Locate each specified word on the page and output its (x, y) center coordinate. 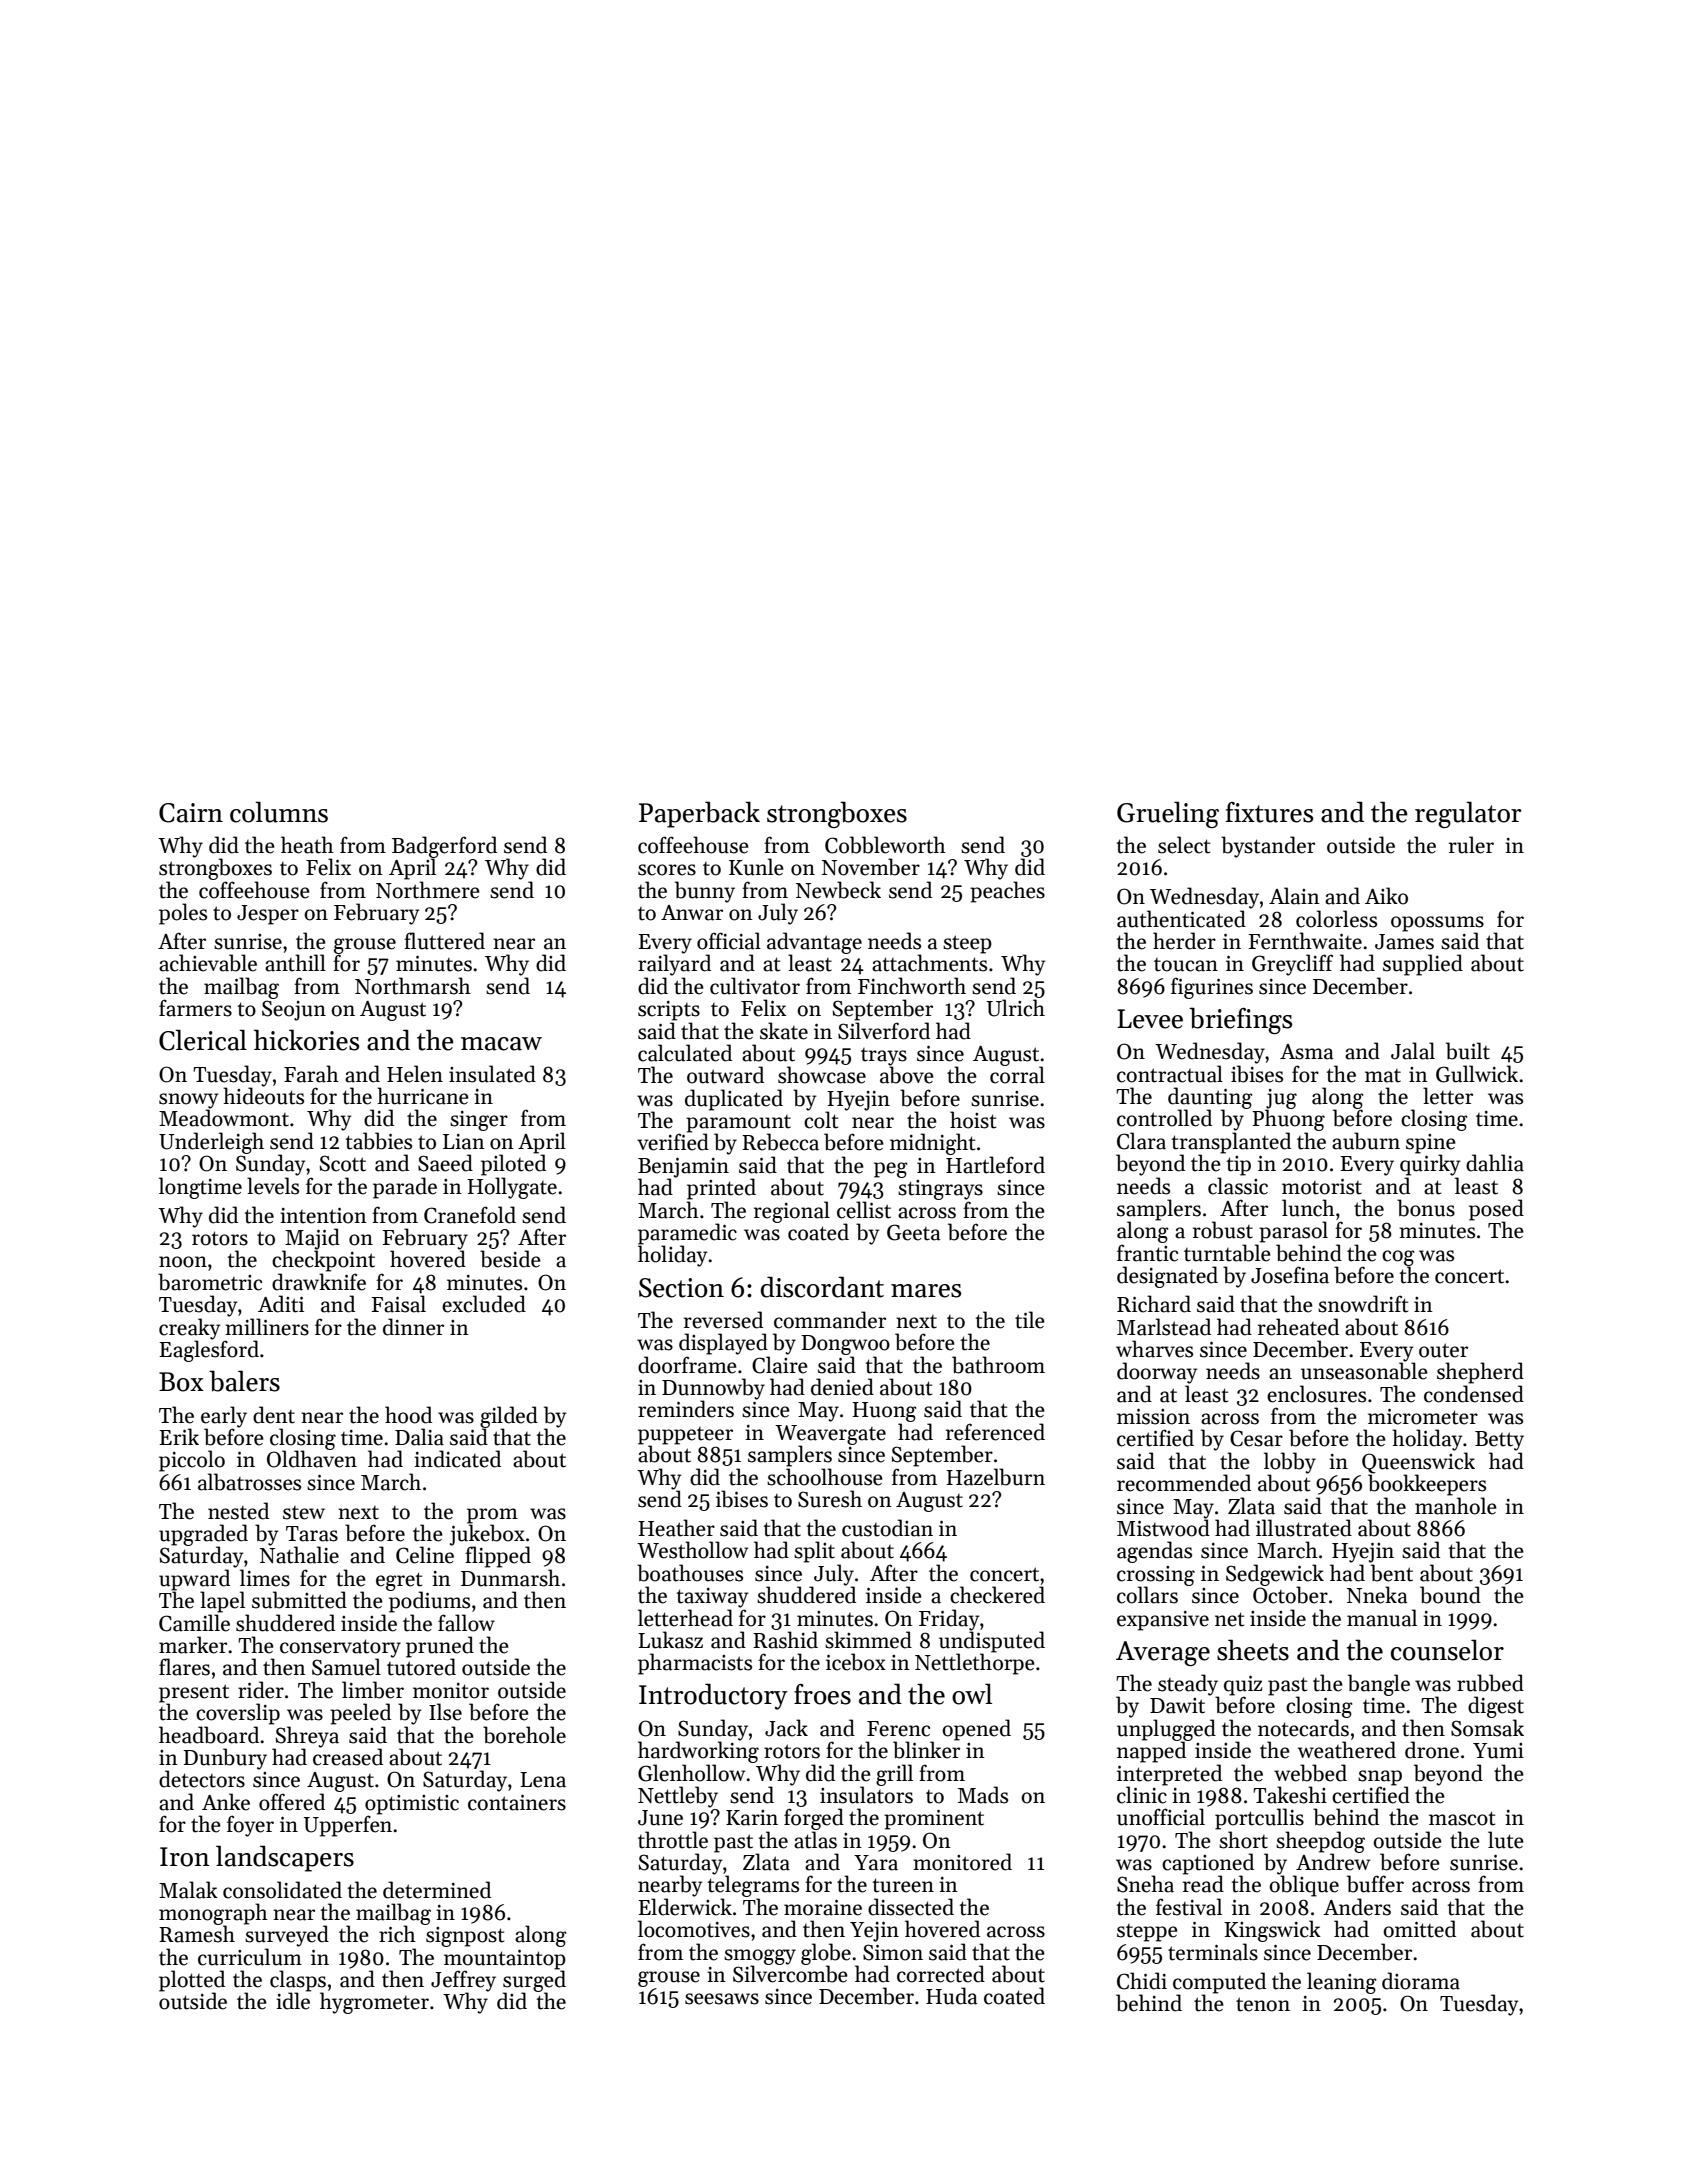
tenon (1263, 2004)
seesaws (722, 1999)
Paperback (699, 814)
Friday (949, 1620)
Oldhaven (312, 1459)
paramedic (687, 1234)
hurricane (423, 1096)
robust (1223, 1230)
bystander (1268, 847)
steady (1188, 1685)
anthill (295, 963)
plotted (192, 1981)
